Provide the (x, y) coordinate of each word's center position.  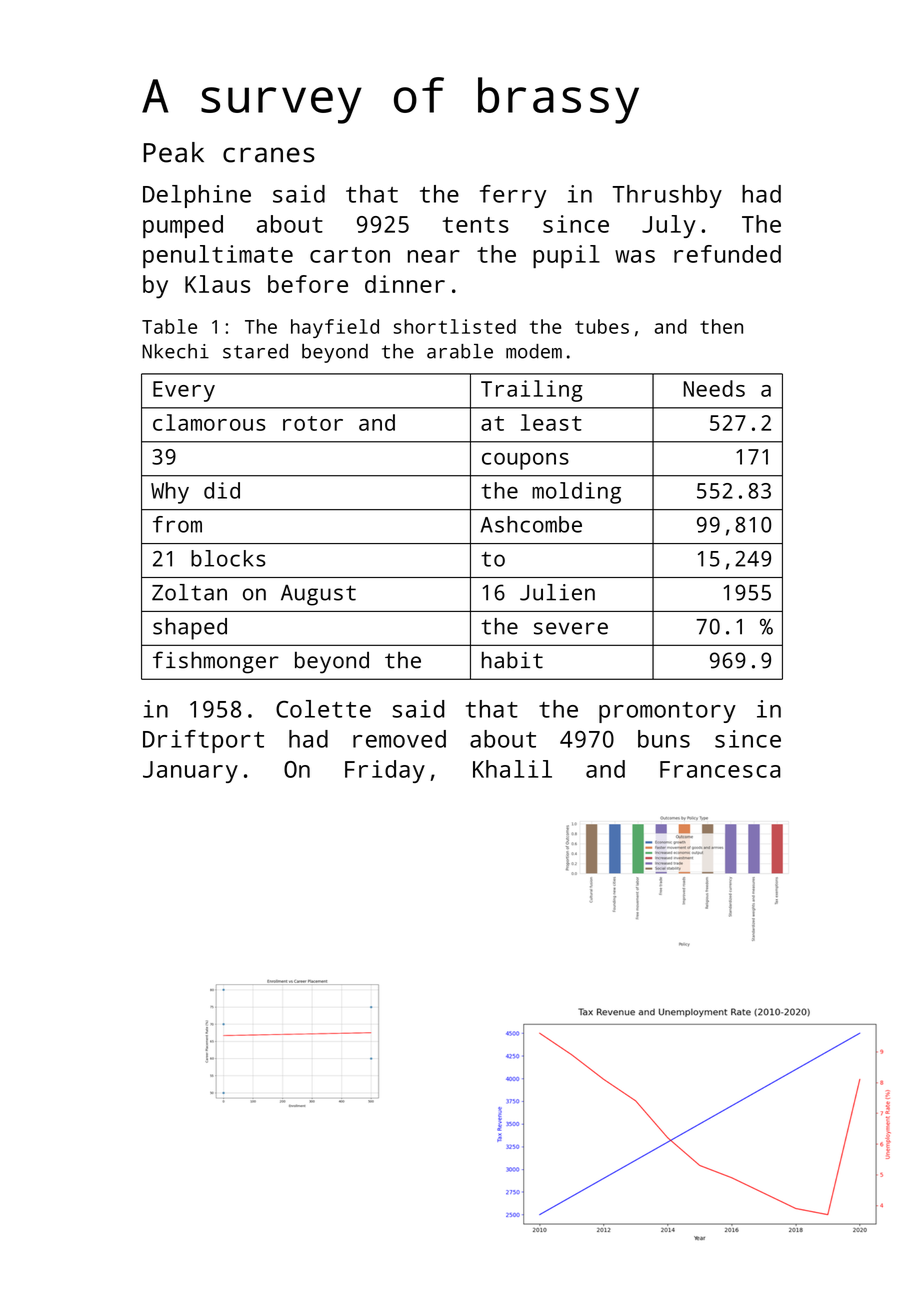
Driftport (203, 741)
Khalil (512, 769)
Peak (173, 152)
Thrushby (667, 196)
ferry (513, 196)
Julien (557, 592)
